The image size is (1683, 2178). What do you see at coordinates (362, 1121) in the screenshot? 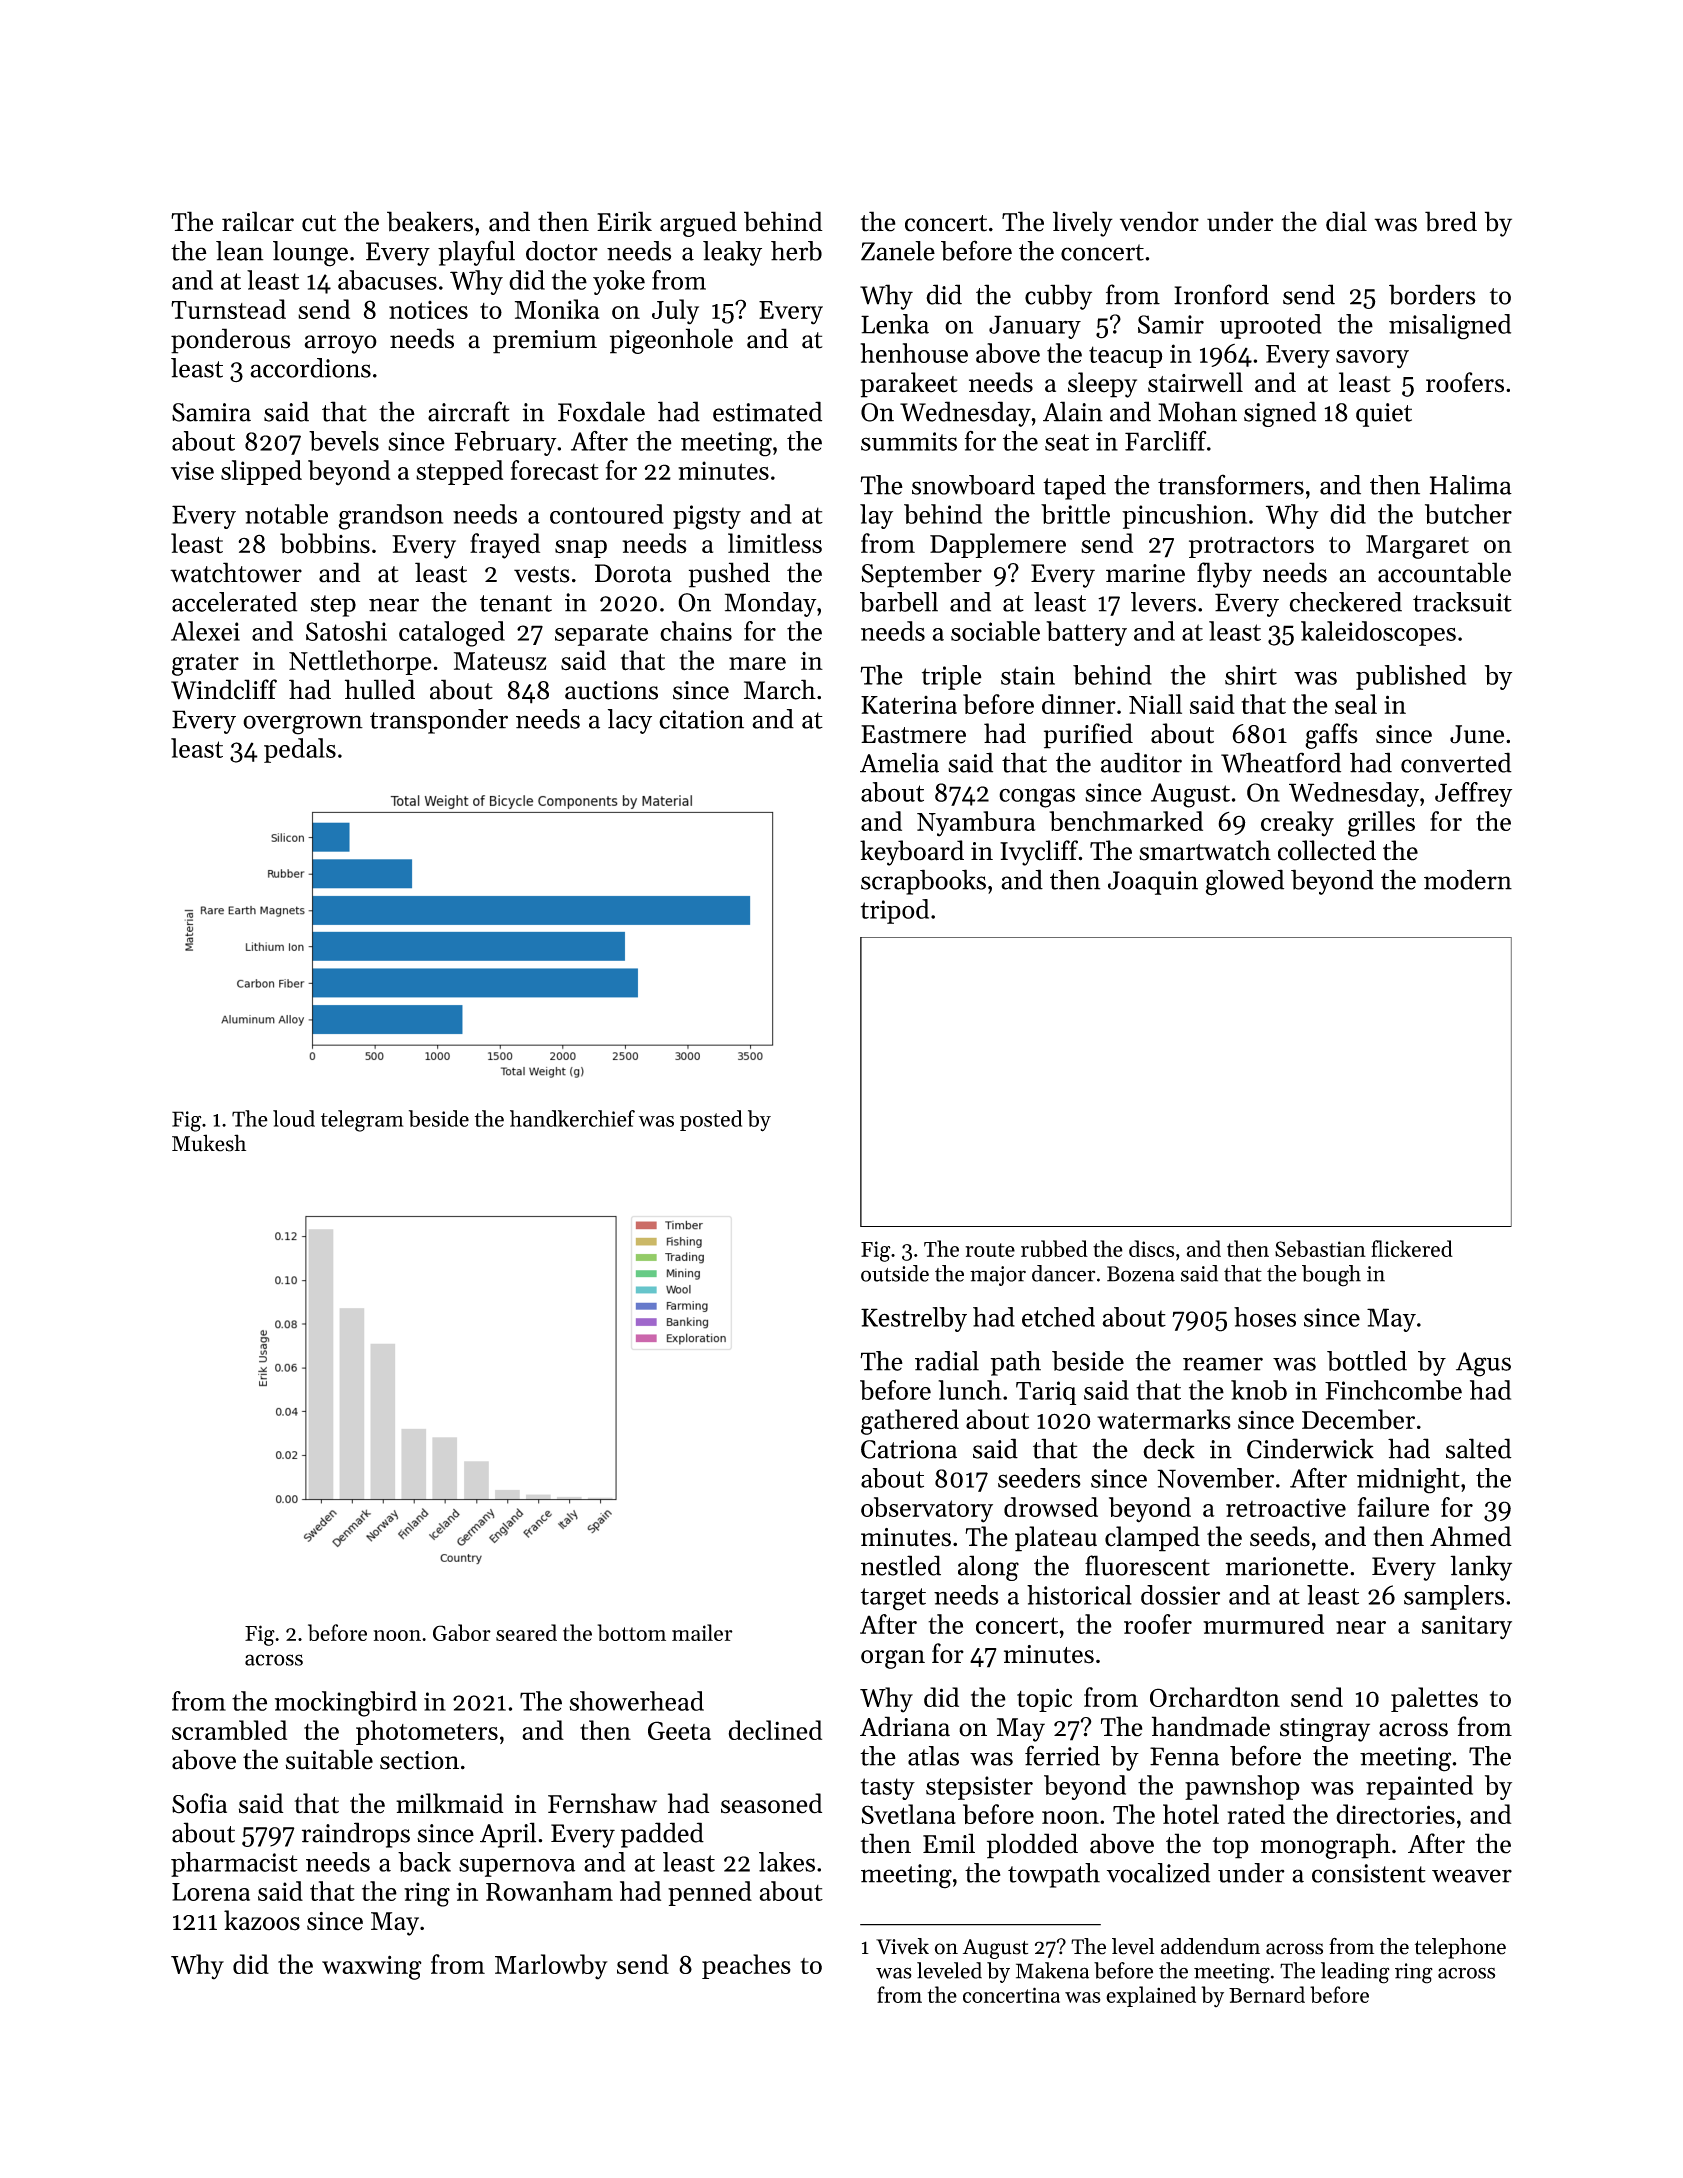
I see `telegram` at bounding box center [362, 1121].
